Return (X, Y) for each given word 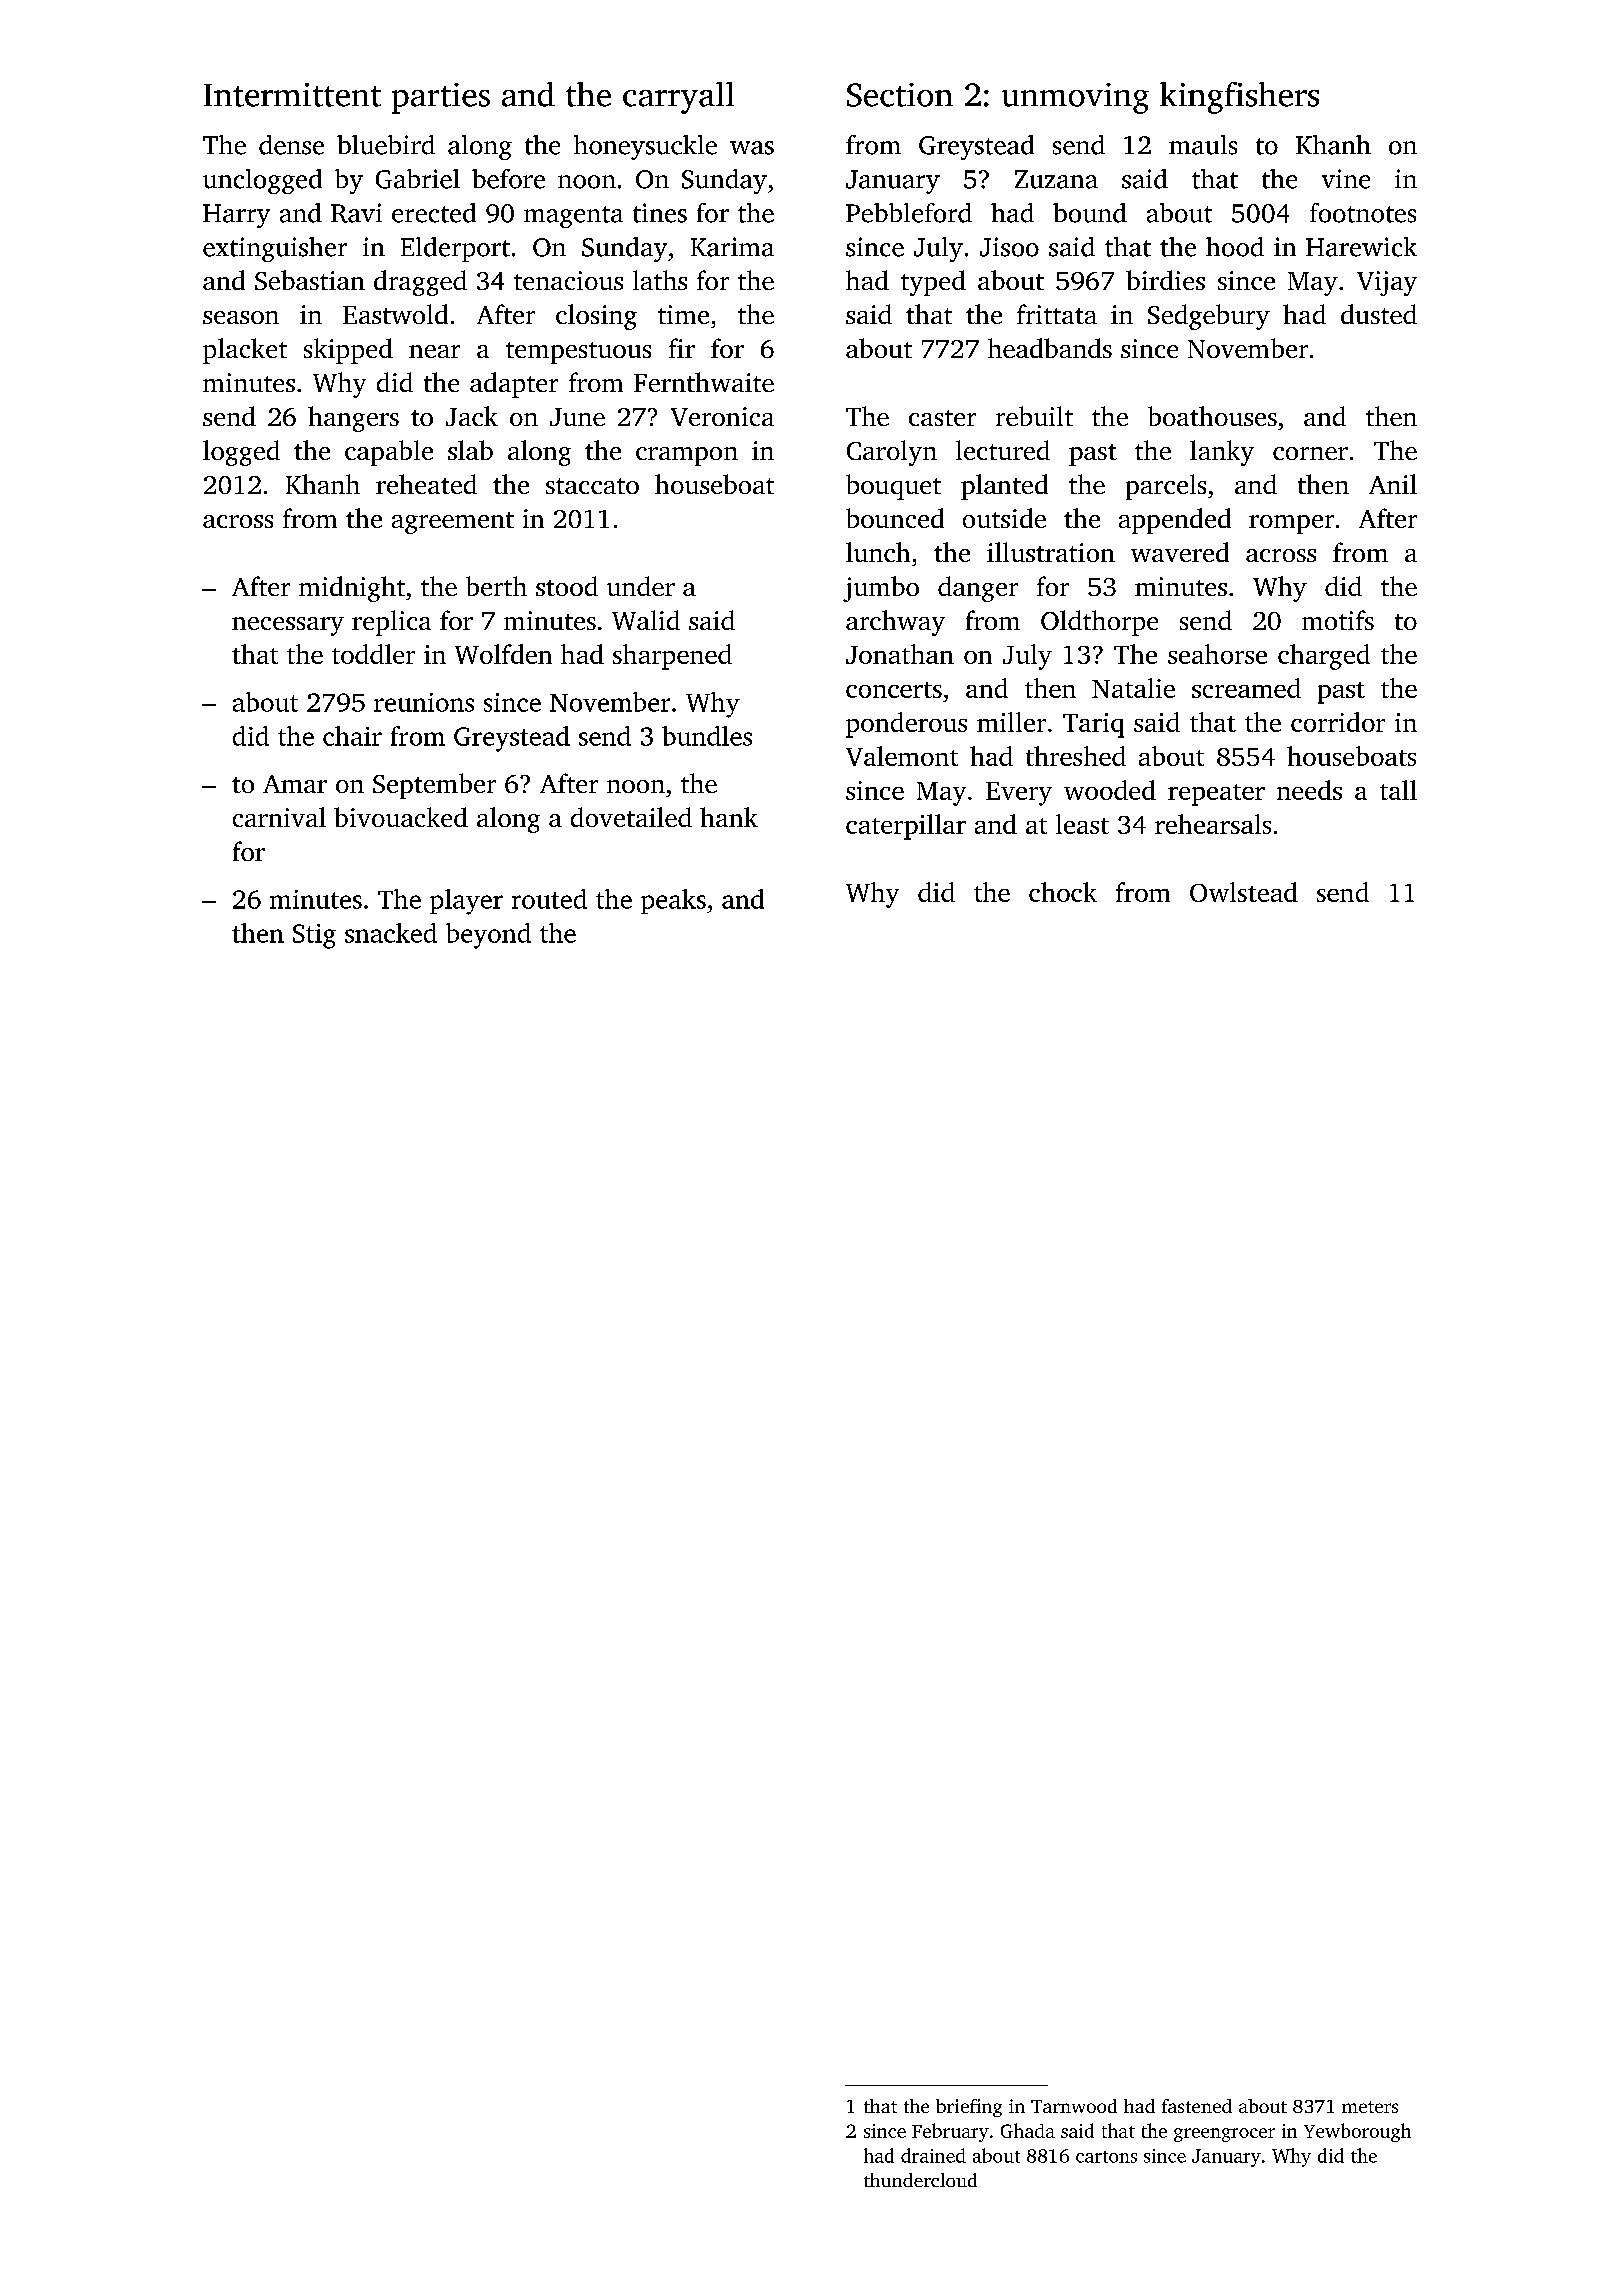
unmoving (1075, 98)
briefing (969, 2108)
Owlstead (1244, 892)
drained (933, 2155)
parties (441, 98)
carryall (678, 98)
